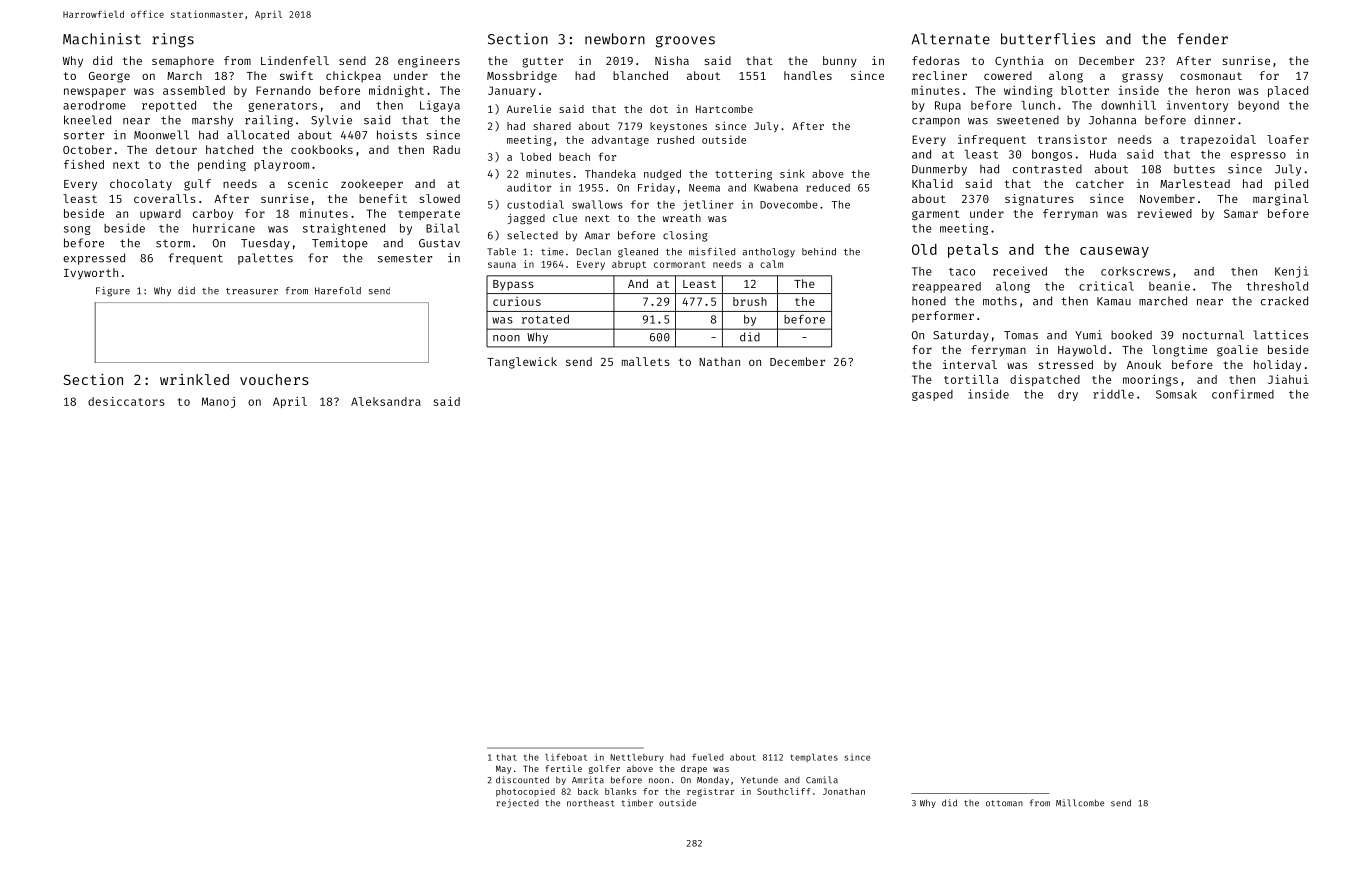  I want to click on semaphore, so click(183, 62).
